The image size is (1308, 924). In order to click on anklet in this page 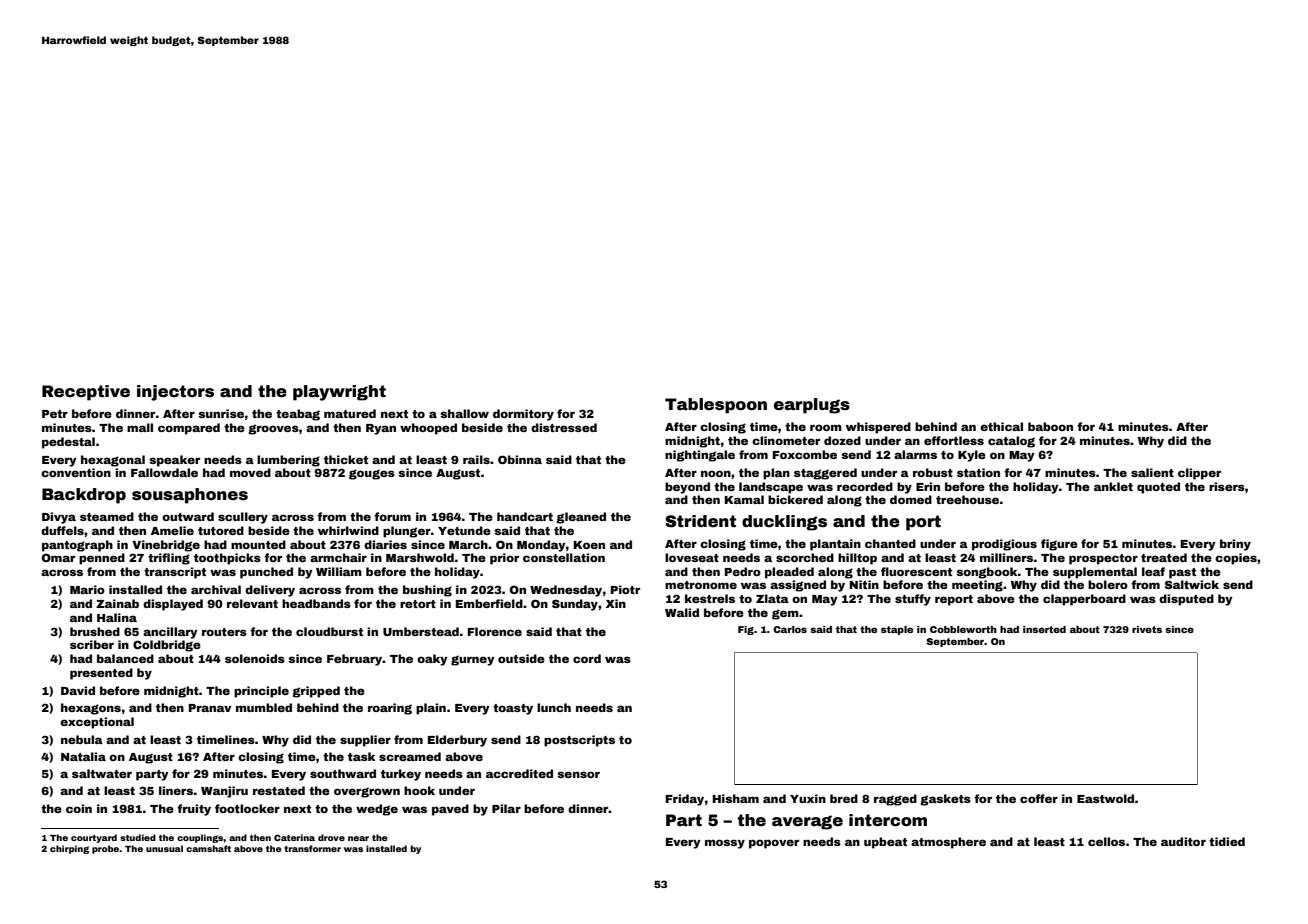, I will do `click(1113, 486)`.
